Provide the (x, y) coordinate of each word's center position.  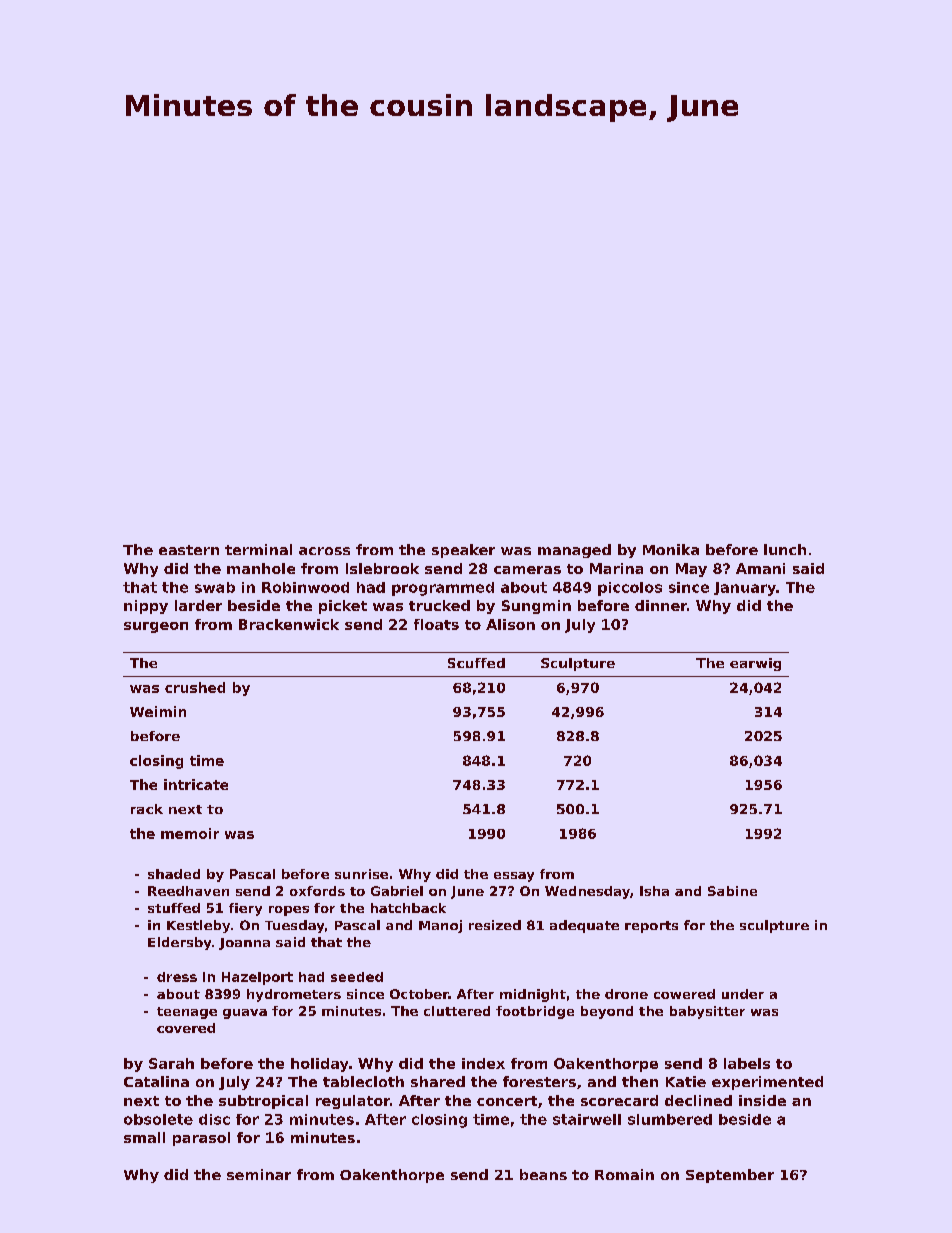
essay (514, 877)
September (730, 1176)
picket (343, 607)
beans (543, 1174)
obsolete (158, 1119)
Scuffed (476, 663)
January (745, 589)
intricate (196, 784)
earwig (755, 664)
